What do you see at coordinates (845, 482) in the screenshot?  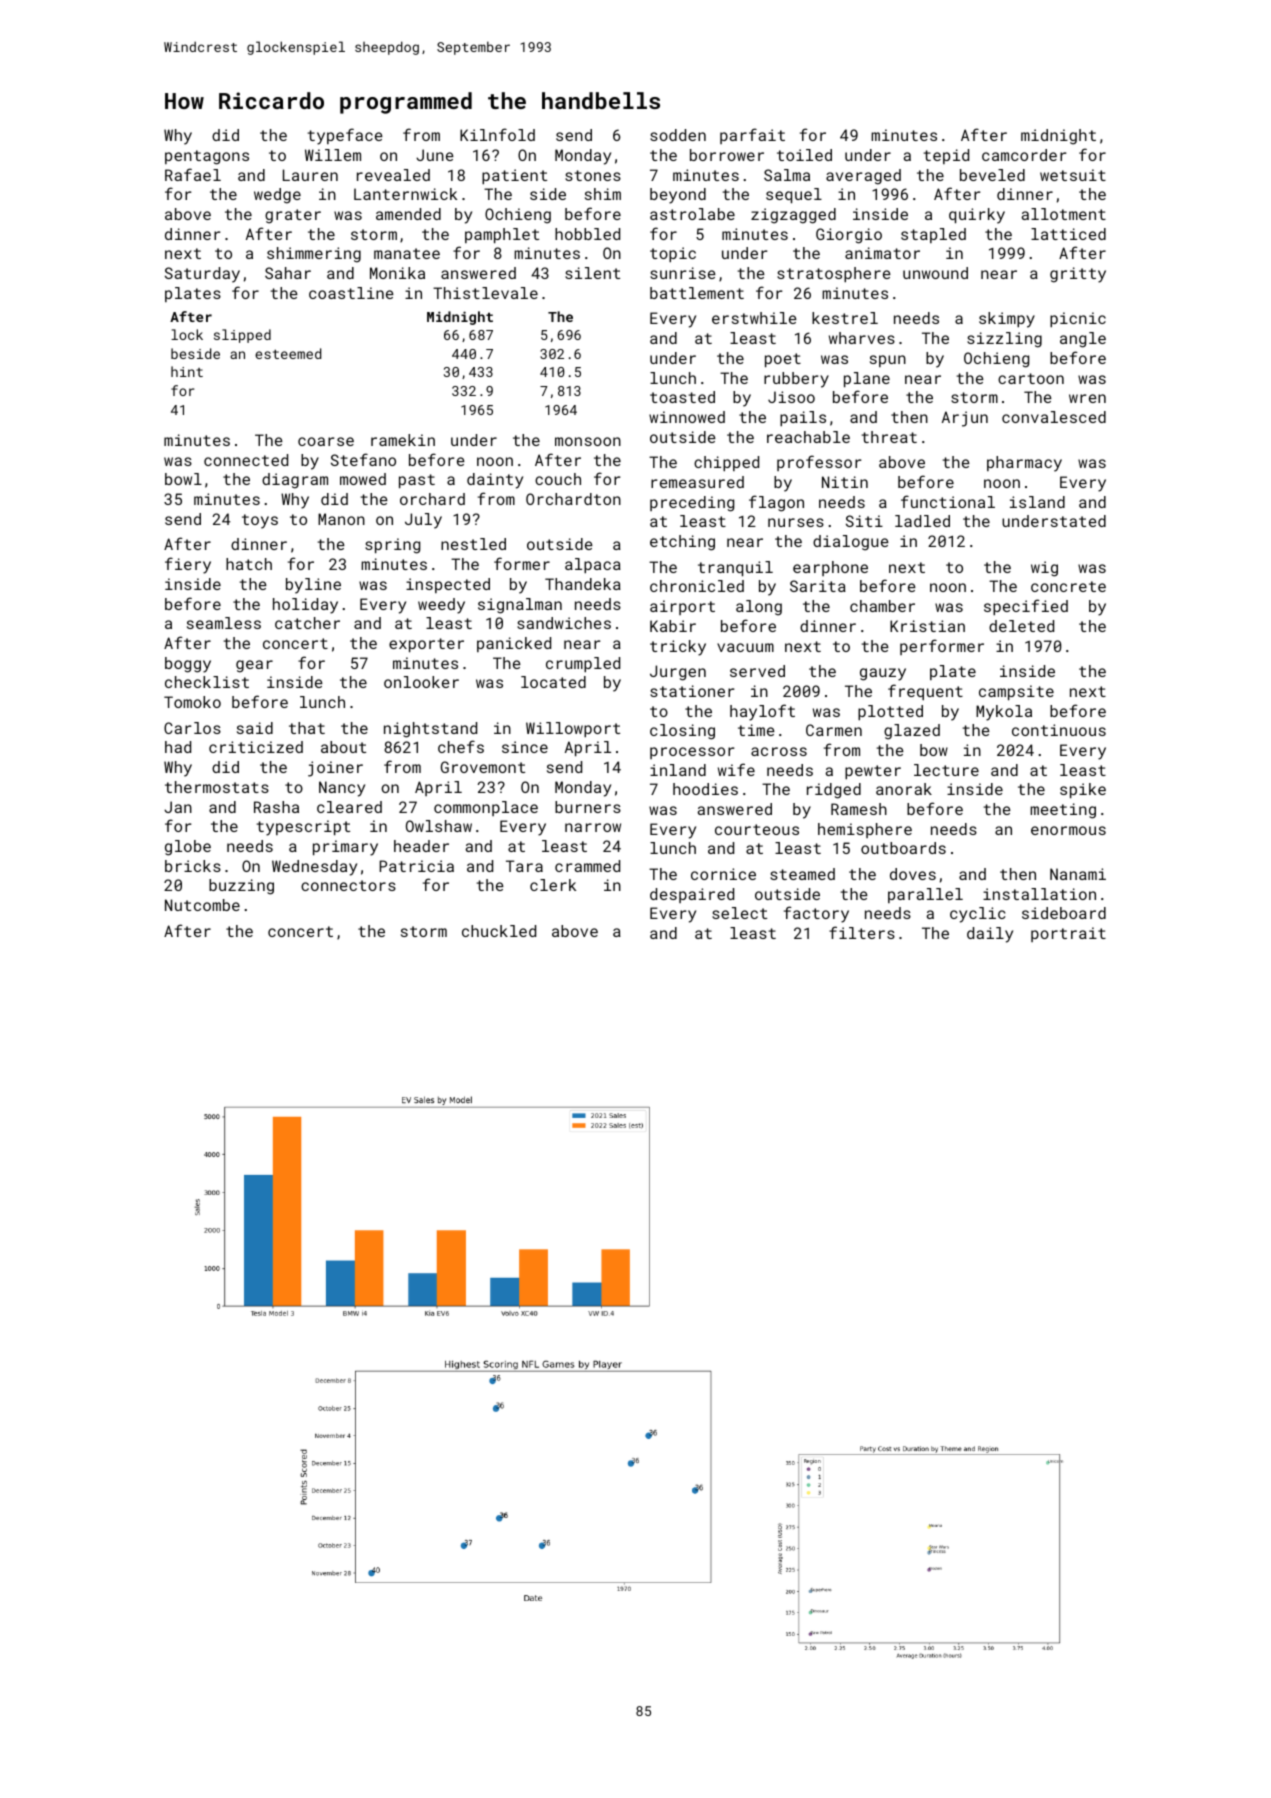 I see `Nitin` at bounding box center [845, 482].
